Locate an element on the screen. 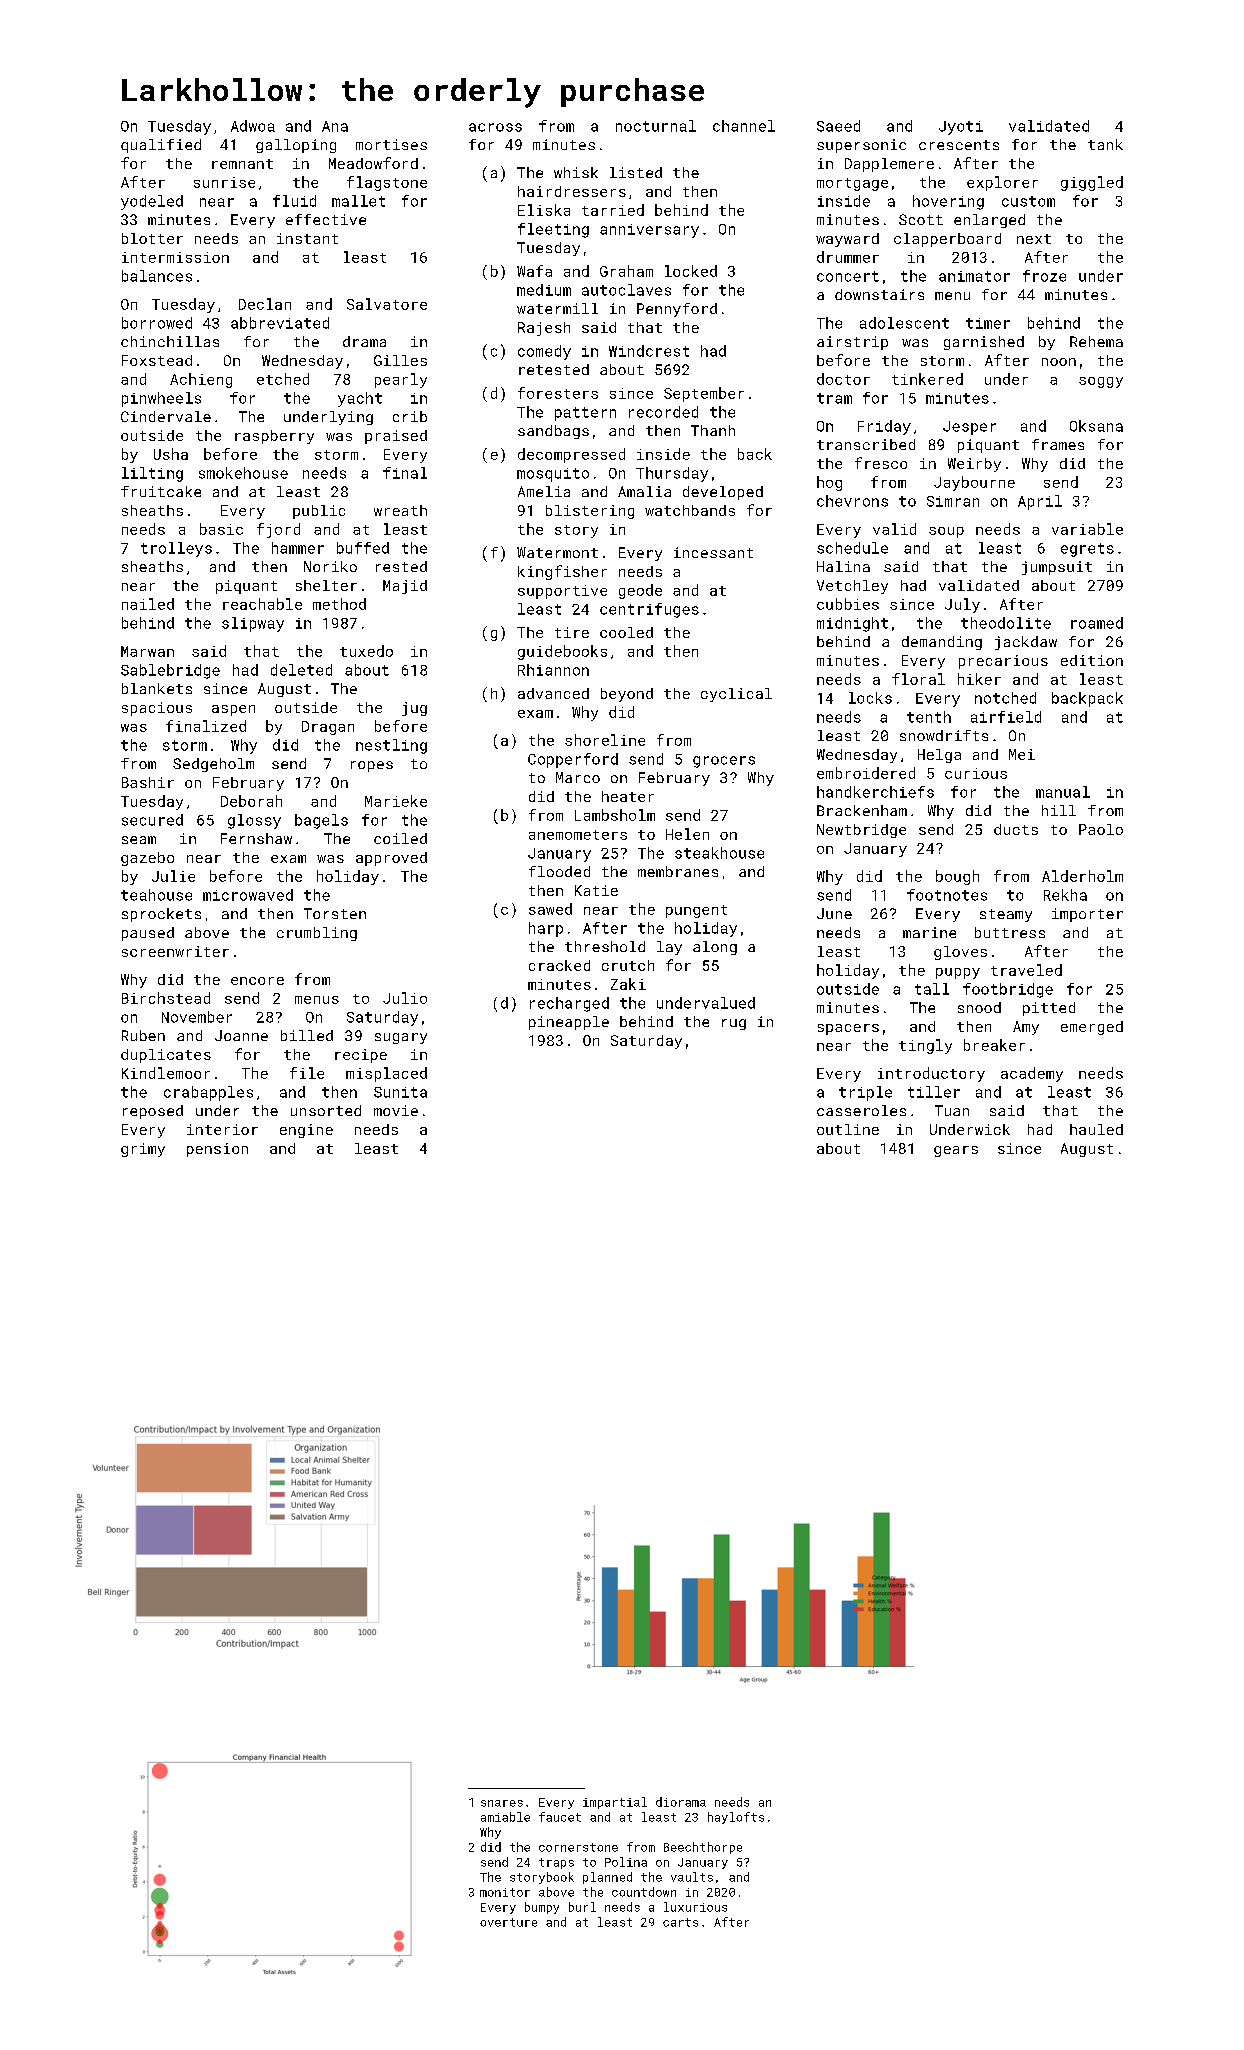 This screenshot has width=1244, height=2050. snares is located at coordinates (502, 1803).
